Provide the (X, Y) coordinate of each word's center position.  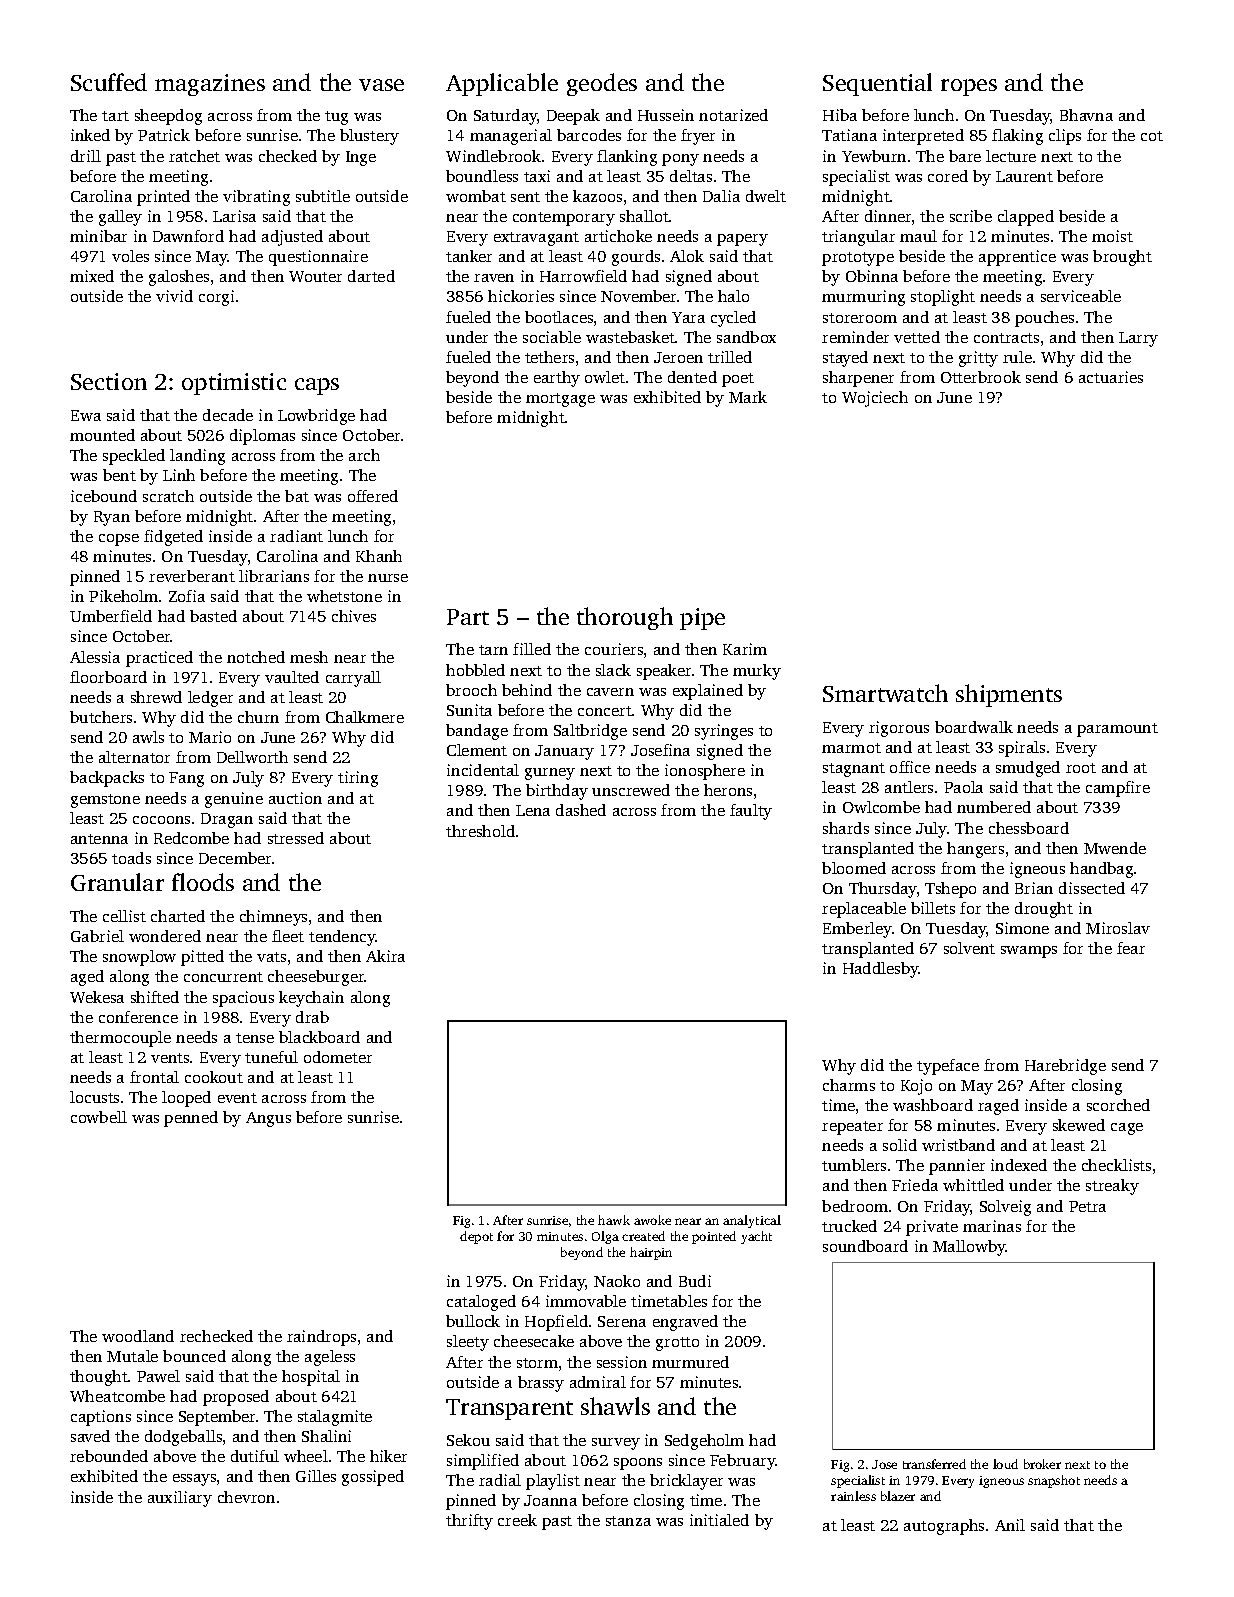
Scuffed (109, 82)
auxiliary (180, 1499)
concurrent (223, 977)
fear (1131, 948)
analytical (752, 1221)
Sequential (877, 84)
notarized (733, 115)
